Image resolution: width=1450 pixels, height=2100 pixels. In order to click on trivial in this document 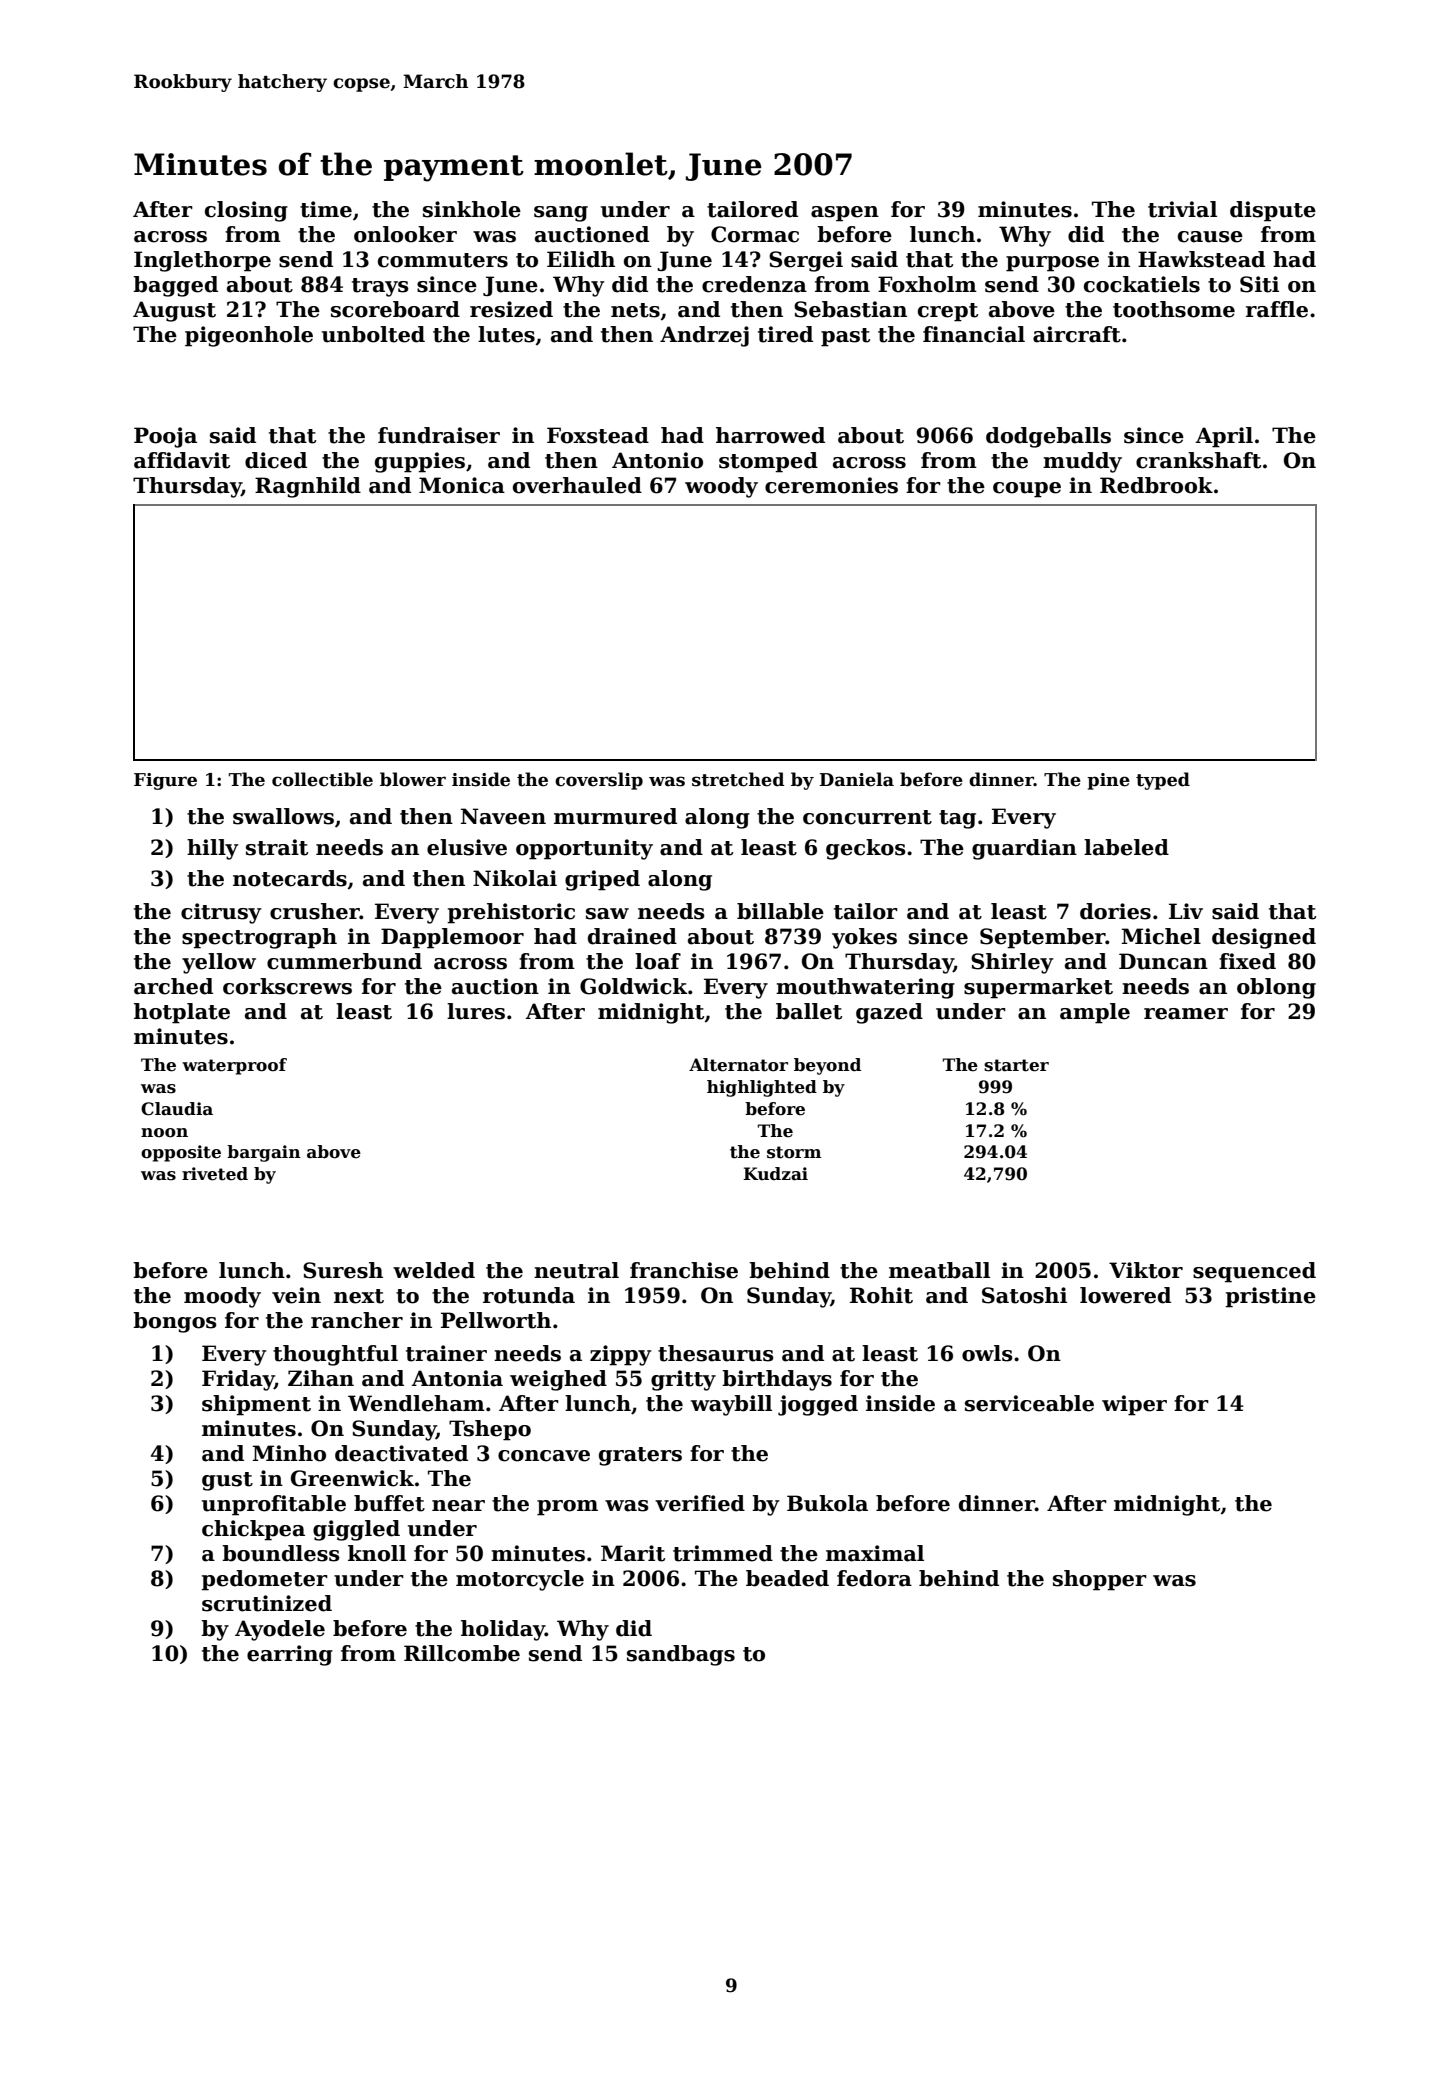, I will do `click(1182, 209)`.
